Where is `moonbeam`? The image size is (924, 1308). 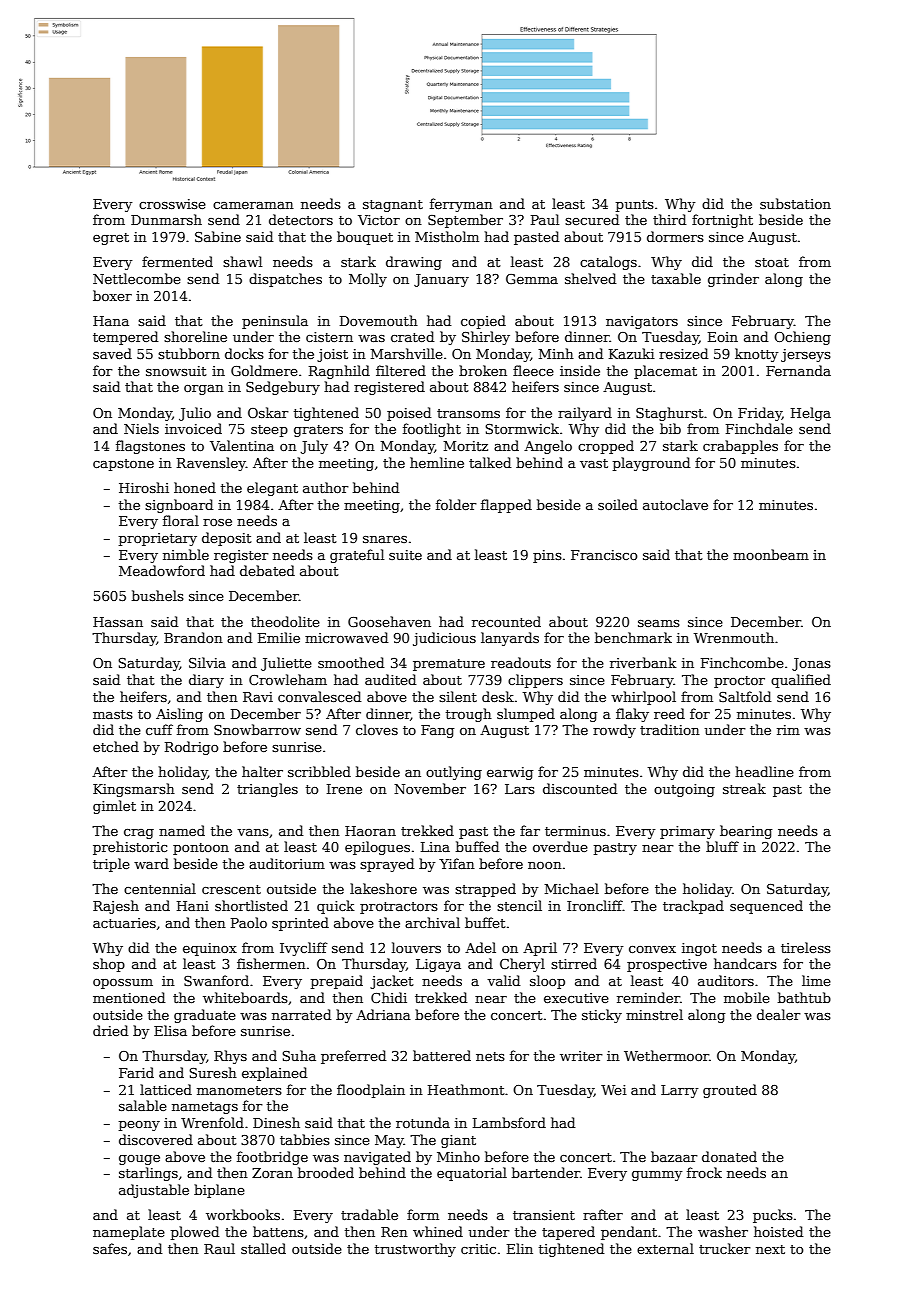 moonbeam is located at coordinates (771, 554).
